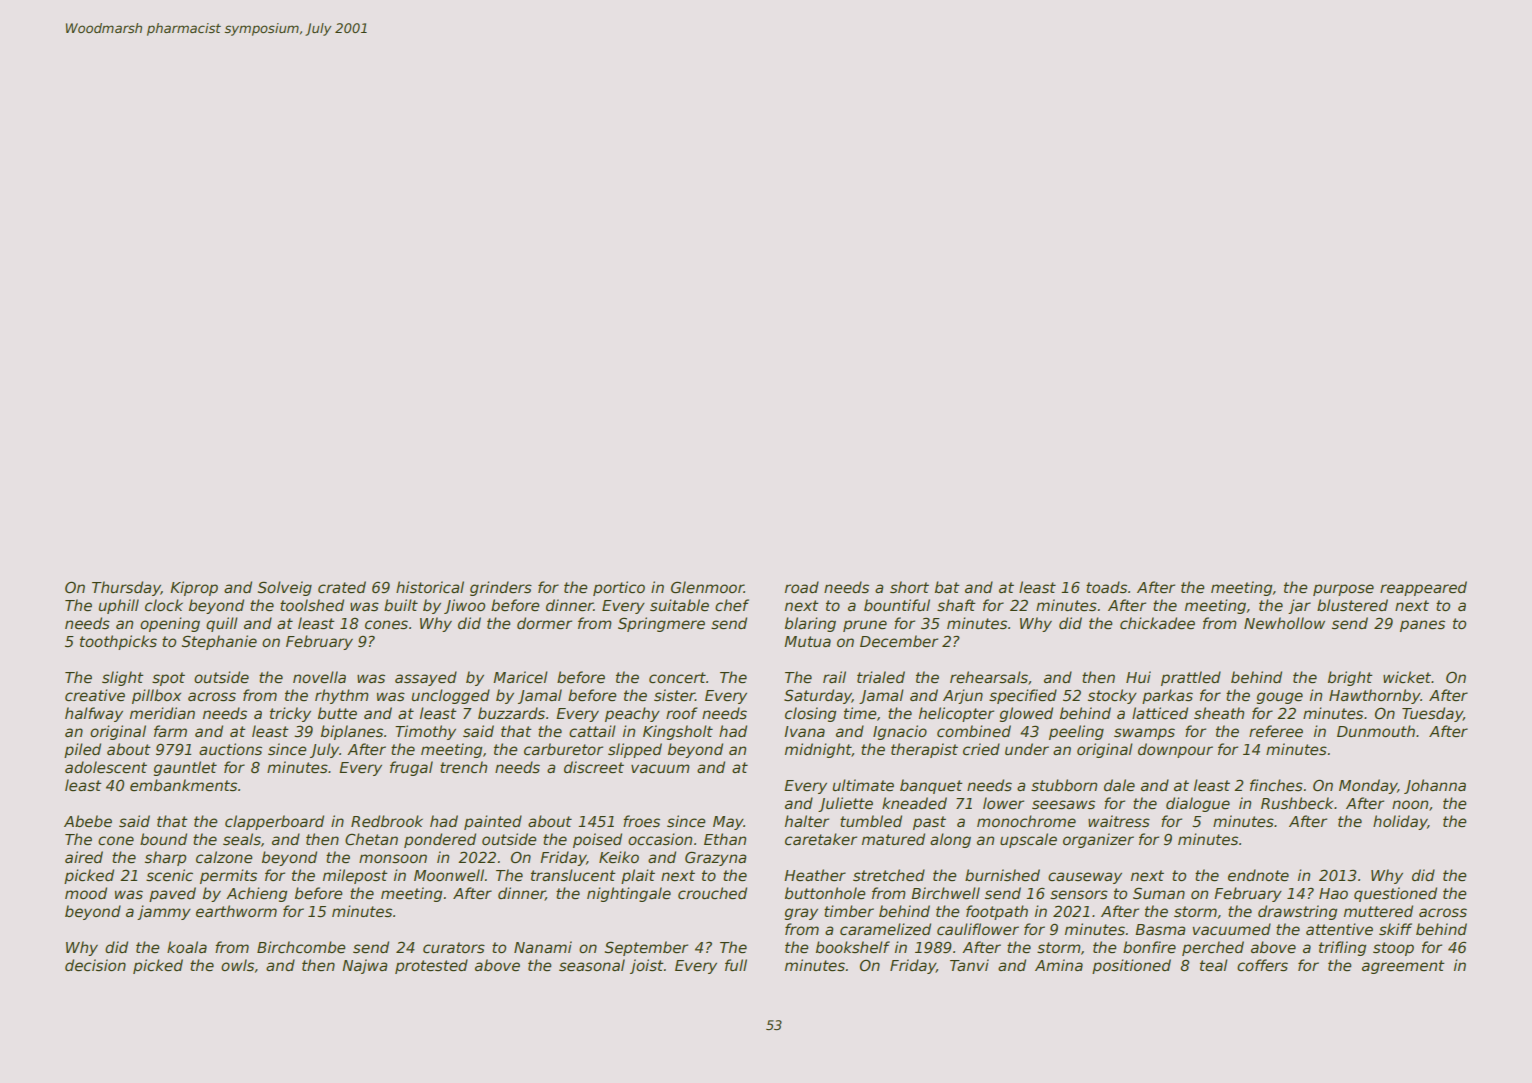 This page has height=1083, width=1532. Describe the element at coordinates (810, 624) in the page. I see `blaring` at that location.
